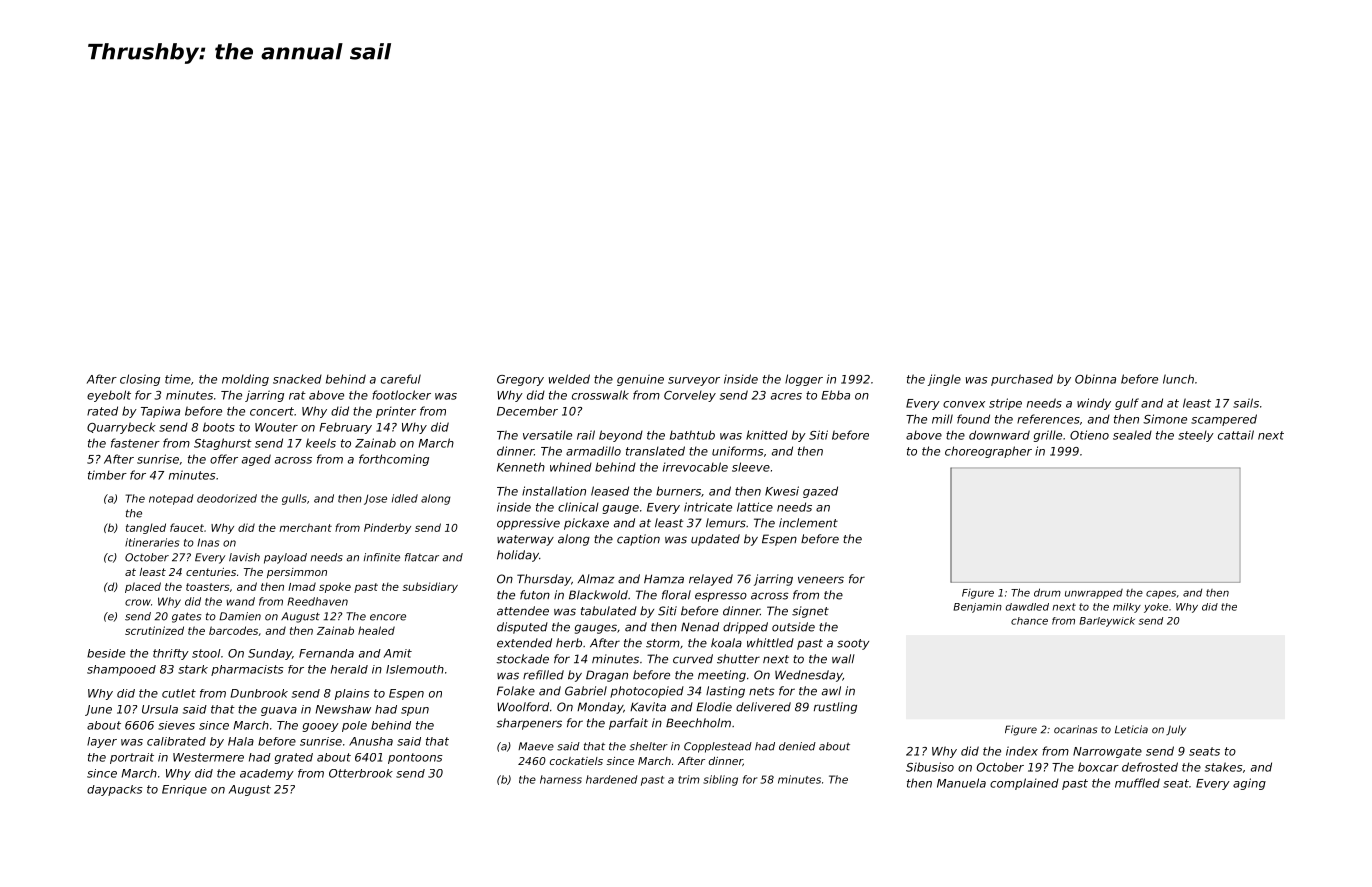 The height and width of the screenshot is (887, 1372). Describe the element at coordinates (831, 691) in the screenshot. I see `awl` at that location.
